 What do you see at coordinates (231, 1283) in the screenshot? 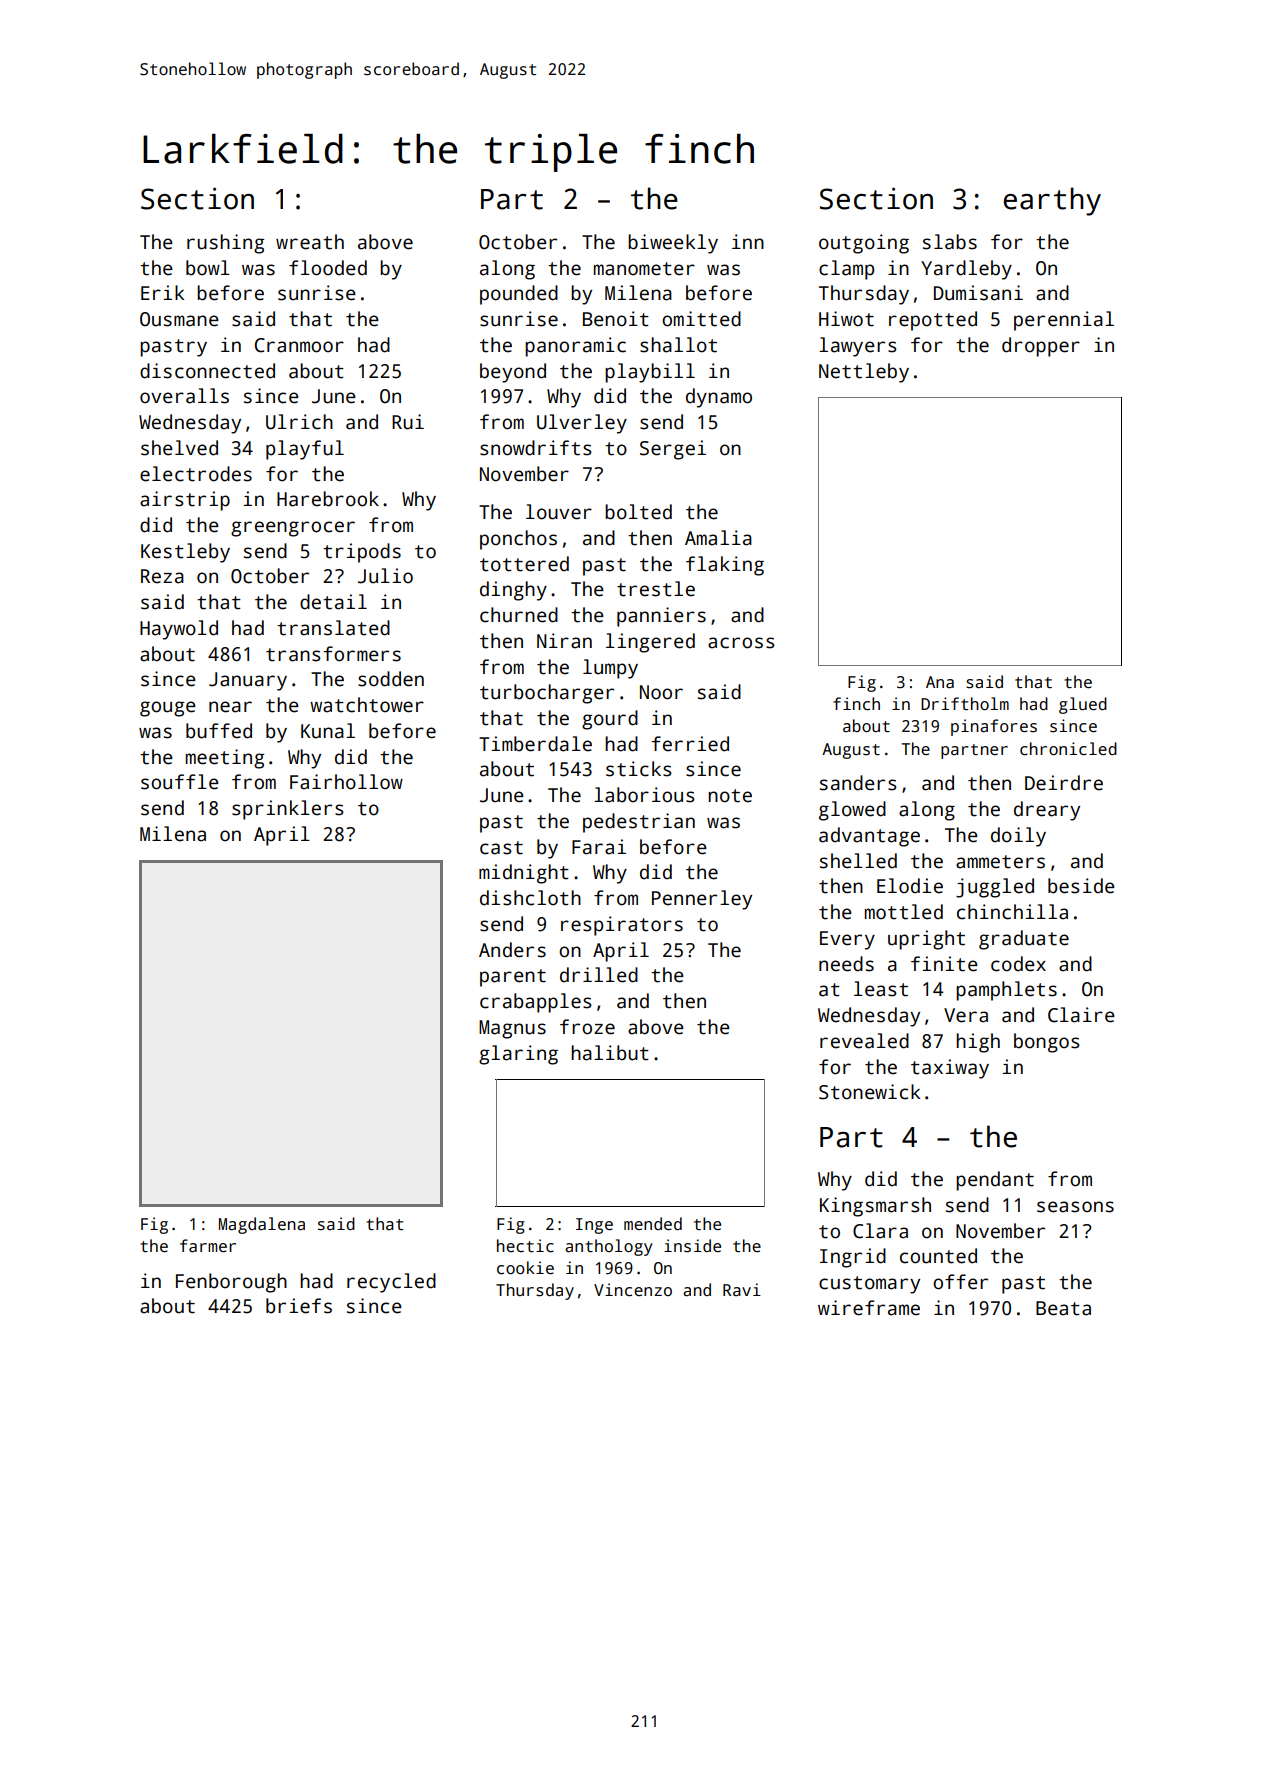
I see `Fenborough` at bounding box center [231, 1283].
